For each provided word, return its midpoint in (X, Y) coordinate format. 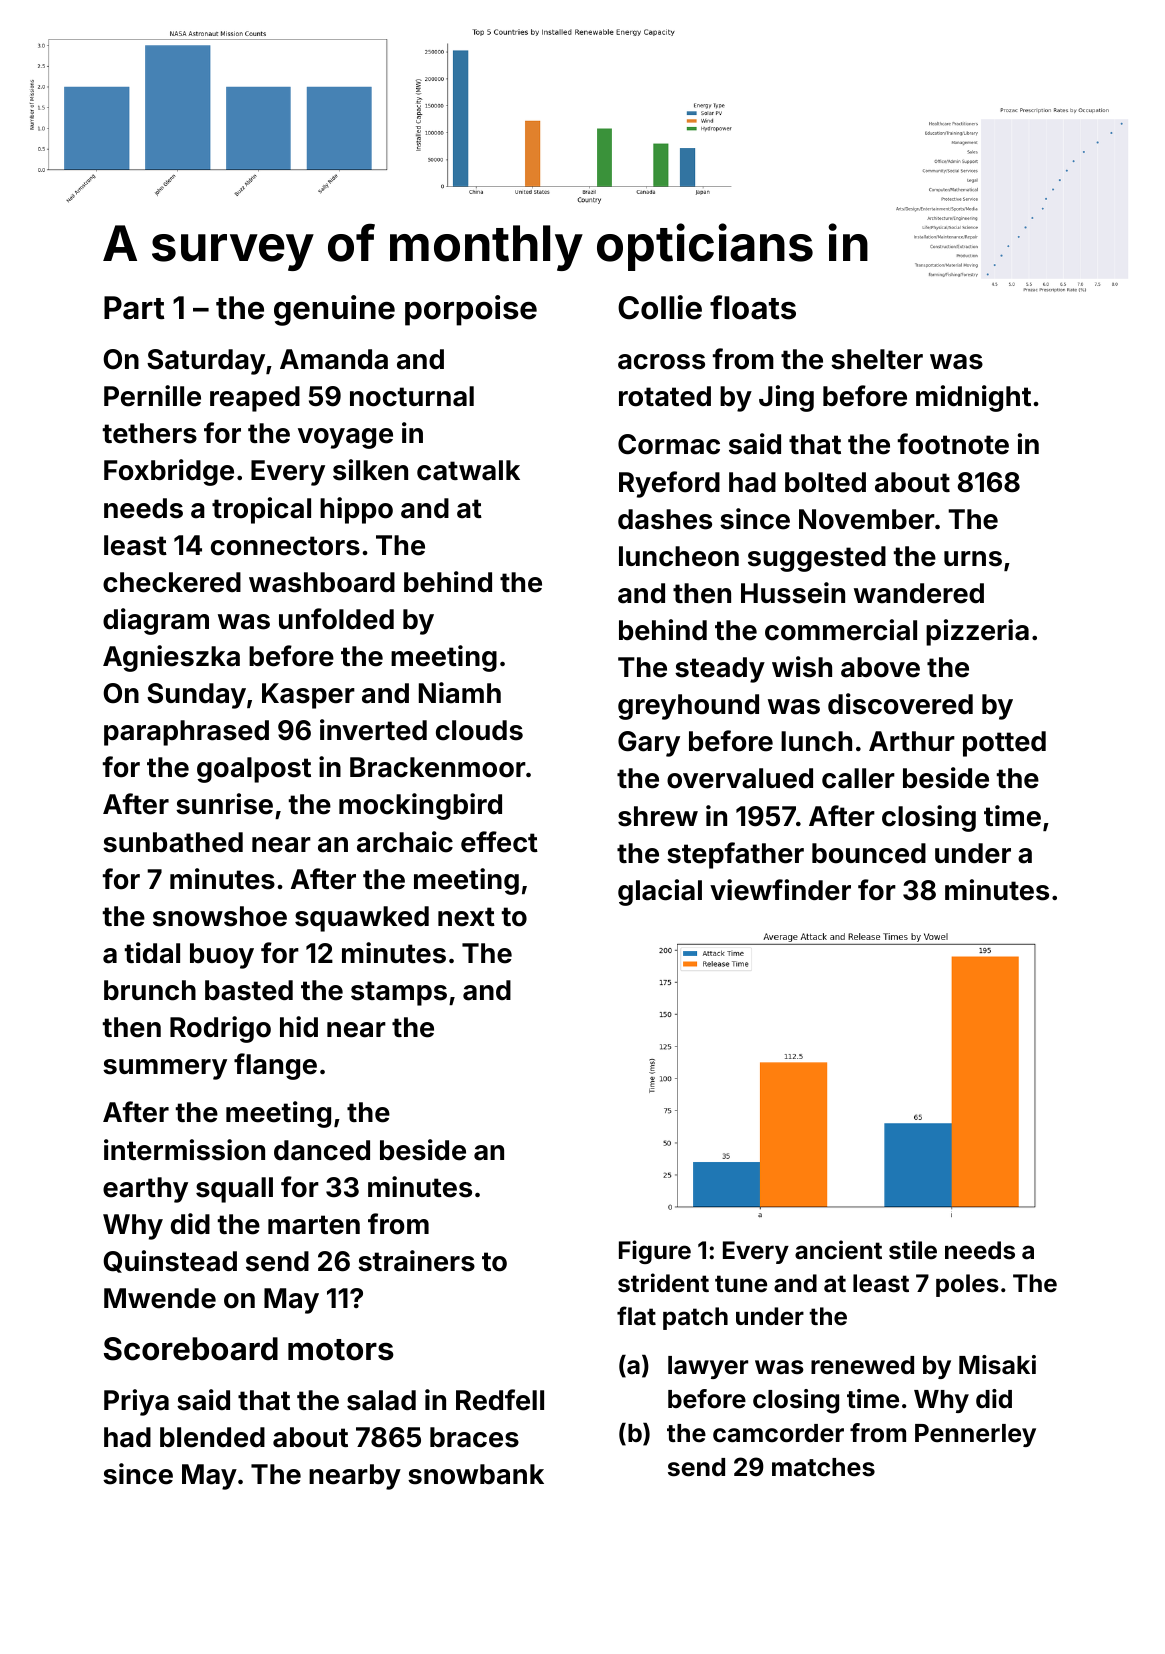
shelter (877, 359)
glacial (660, 892)
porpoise (471, 310)
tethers (150, 433)
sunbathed (173, 842)
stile (913, 1250)
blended (212, 1437)
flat (636, 1316)
